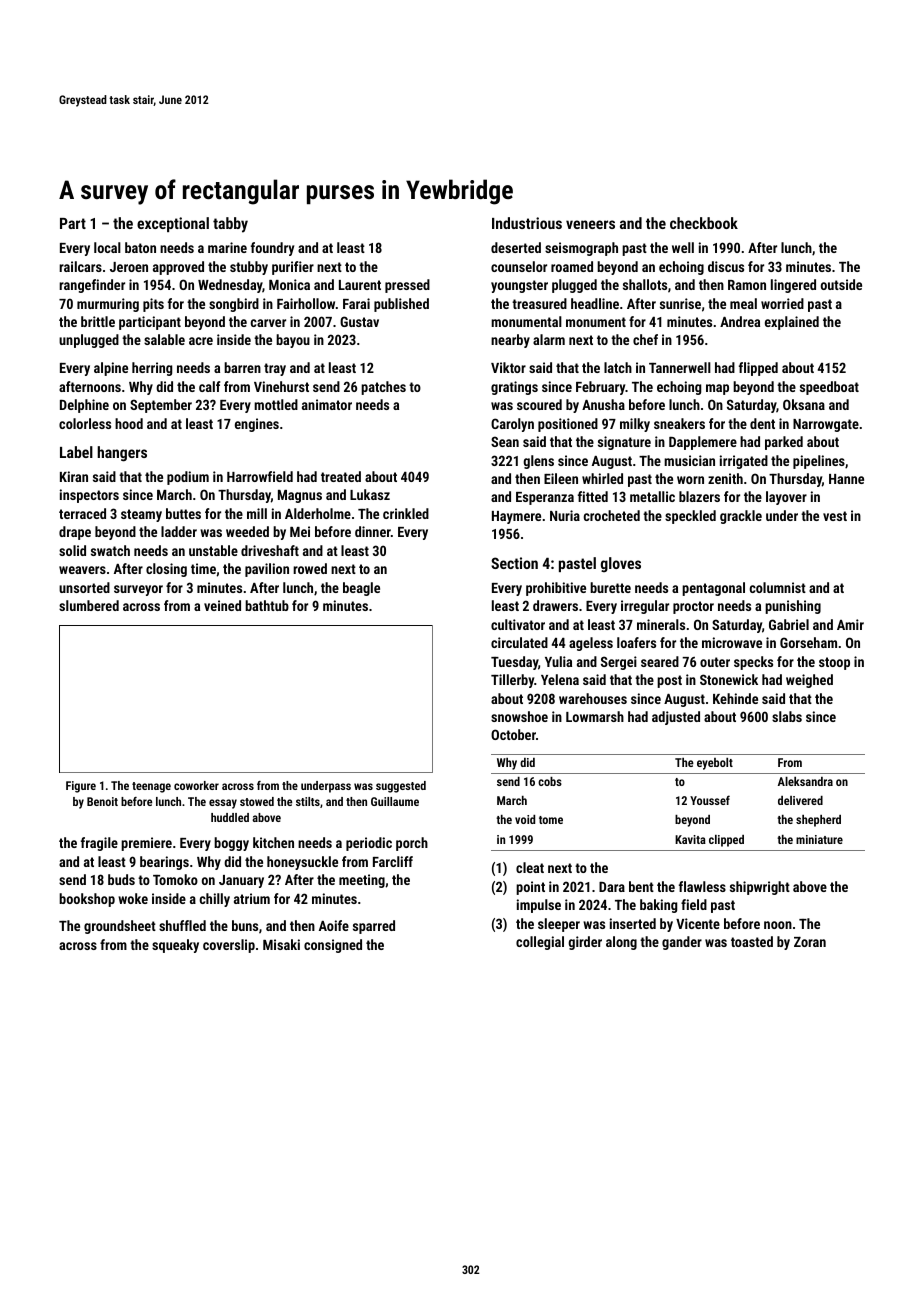 The height and width of the screenshot is (1311, 924). Describe the element at coordinates (98, 321) in the screenshot. I see `brittle` at that location.
